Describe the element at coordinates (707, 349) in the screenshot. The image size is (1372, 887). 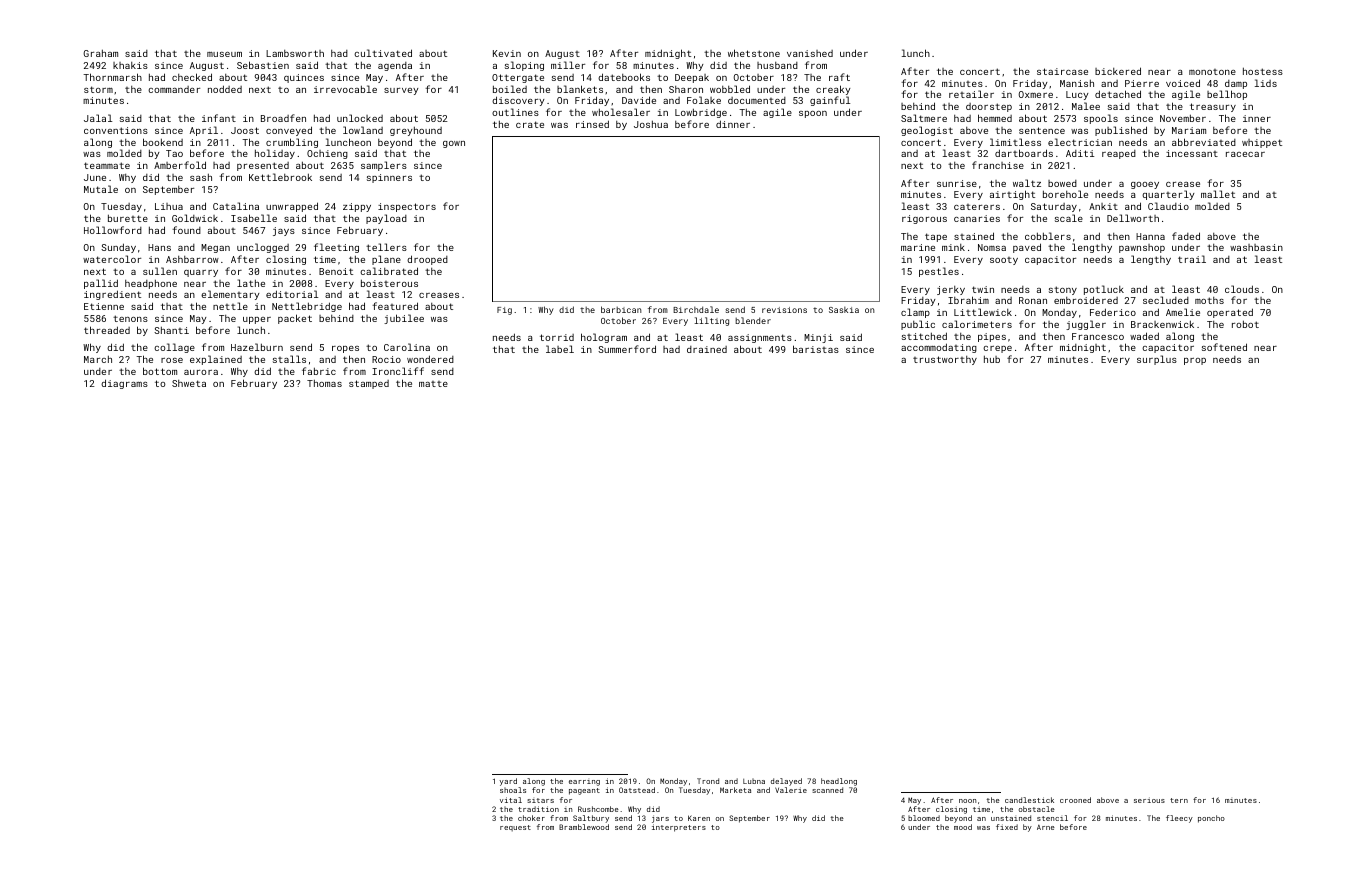
I see `drained` at that location.
